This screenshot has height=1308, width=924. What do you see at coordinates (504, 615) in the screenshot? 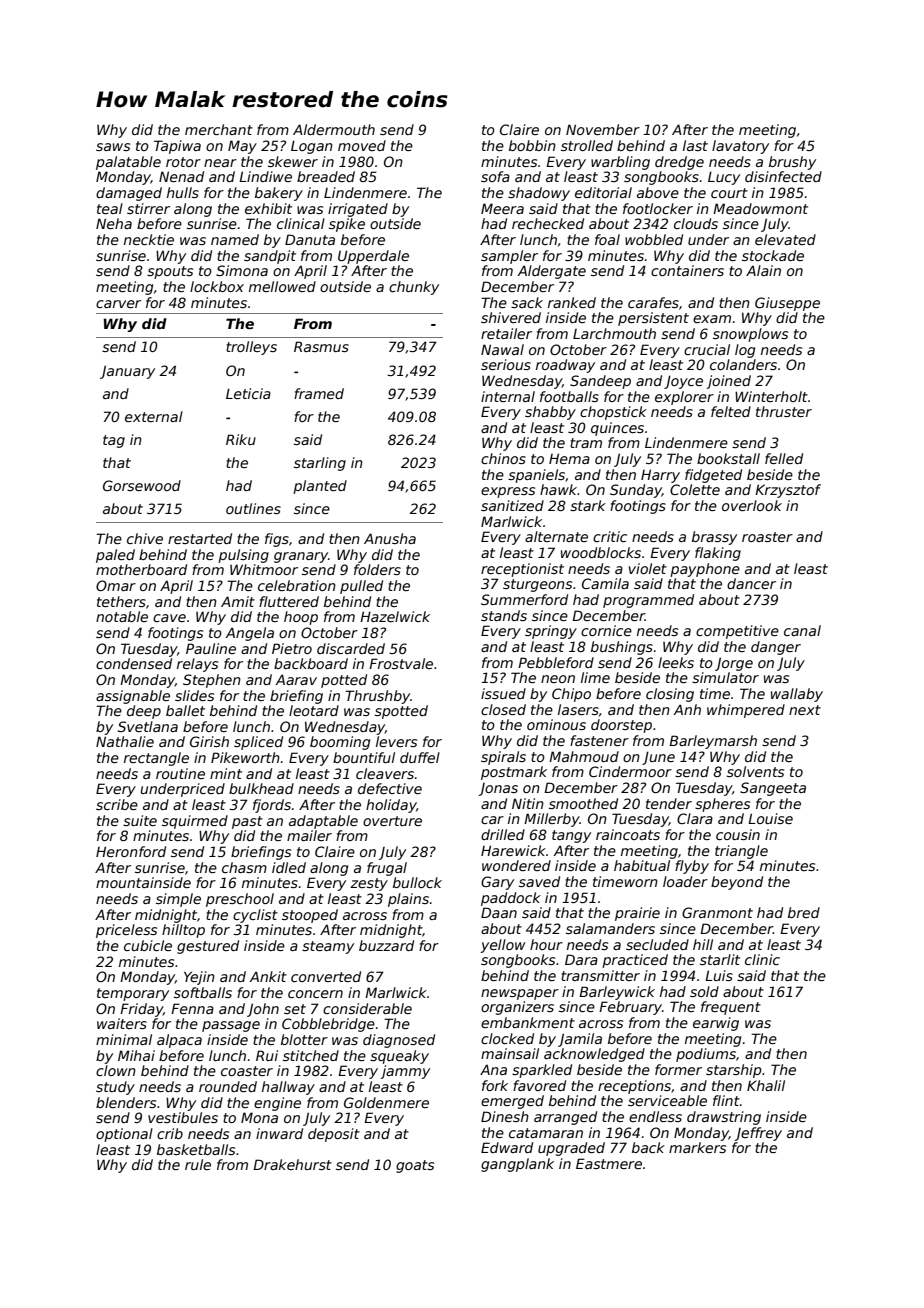
I see `stands` at bounding box center [504, 615].
